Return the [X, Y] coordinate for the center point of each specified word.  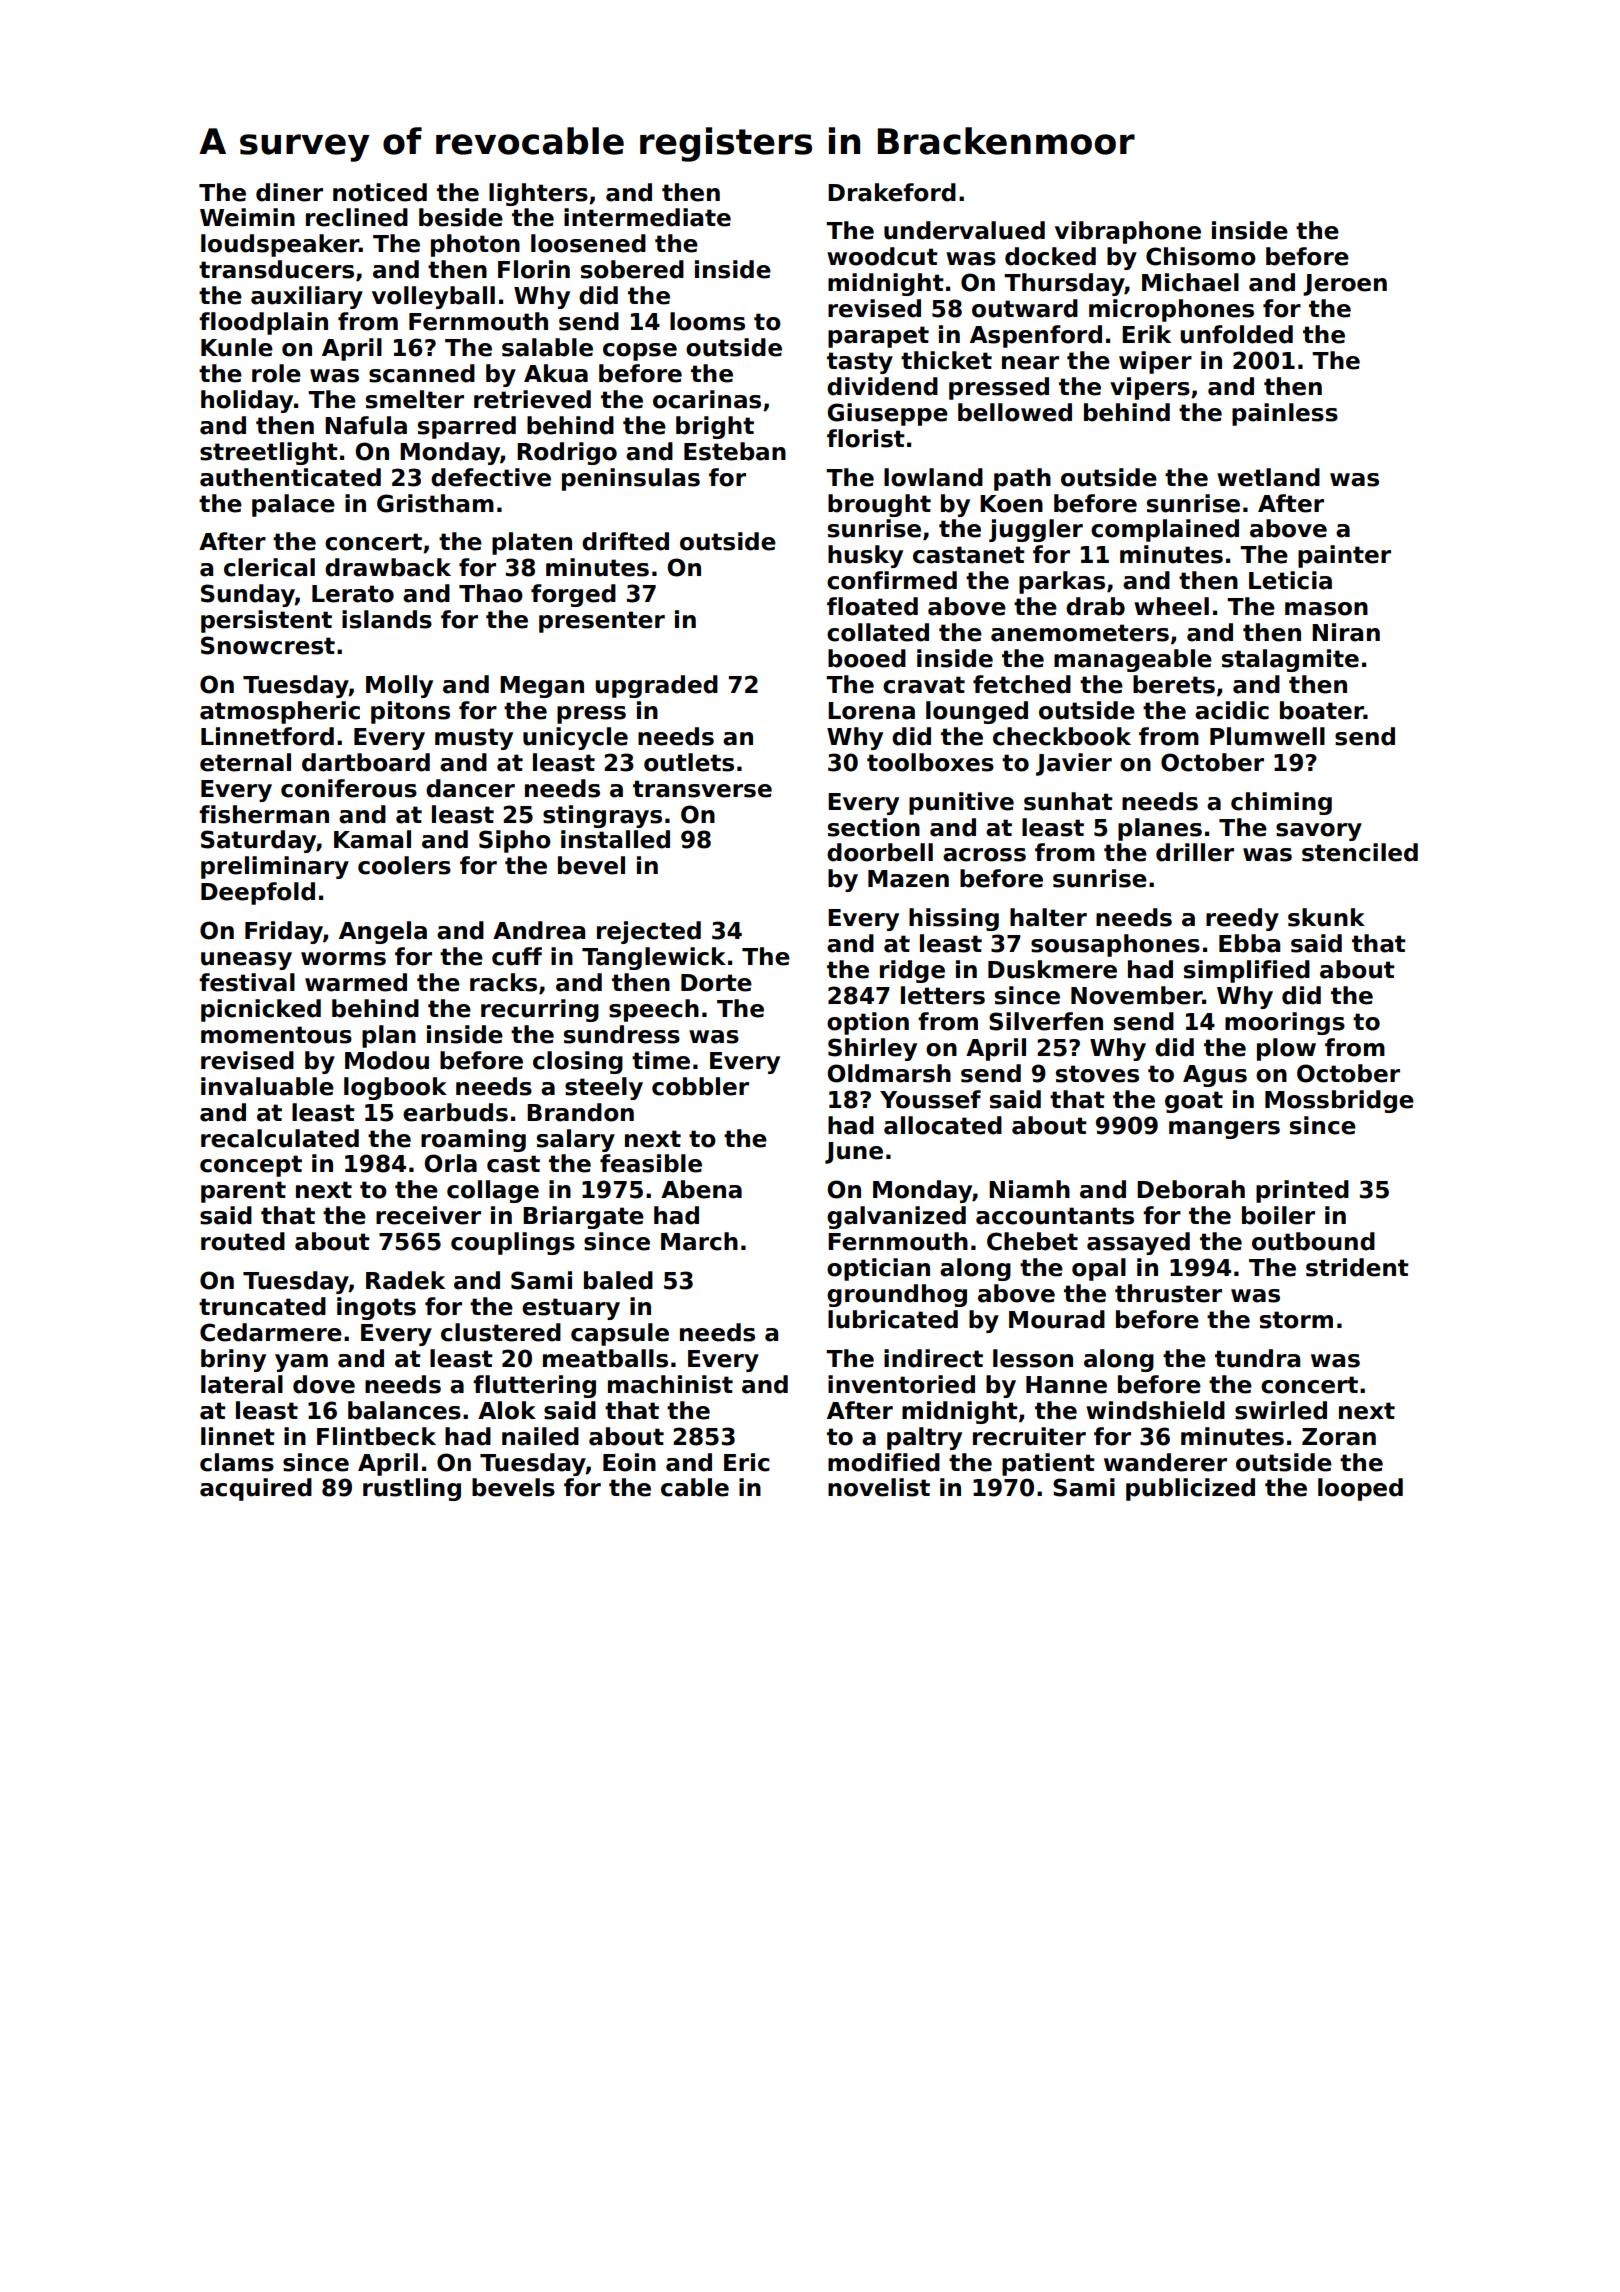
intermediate [647, 217]
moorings [1285, 1023]
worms [343, 959]
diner [289, 192]
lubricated [893, 1319]
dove [324, 1384]
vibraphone [1128, 232]
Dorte [716, 983]
